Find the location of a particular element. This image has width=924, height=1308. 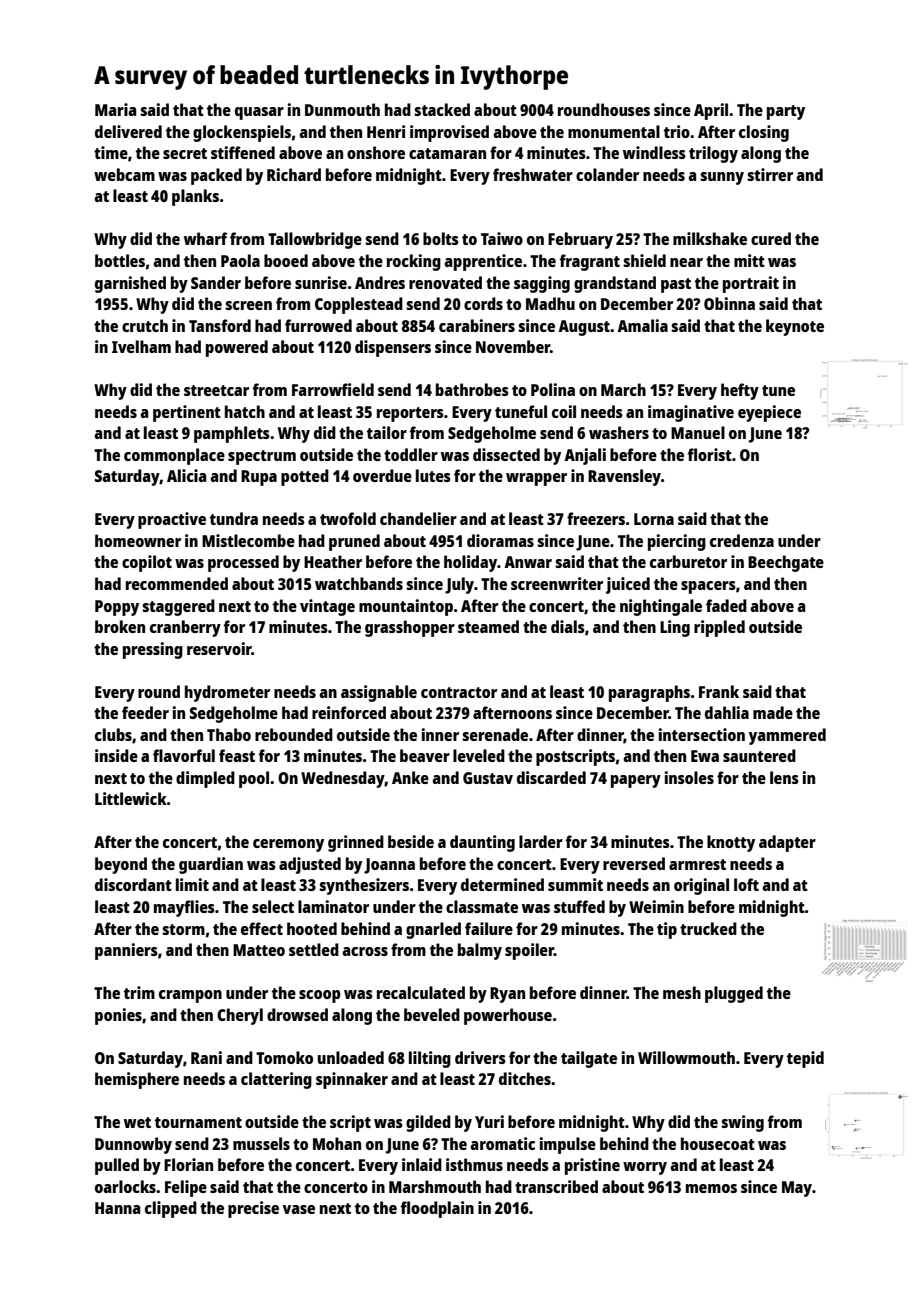

Andres is located at coordinates (380, 282).
